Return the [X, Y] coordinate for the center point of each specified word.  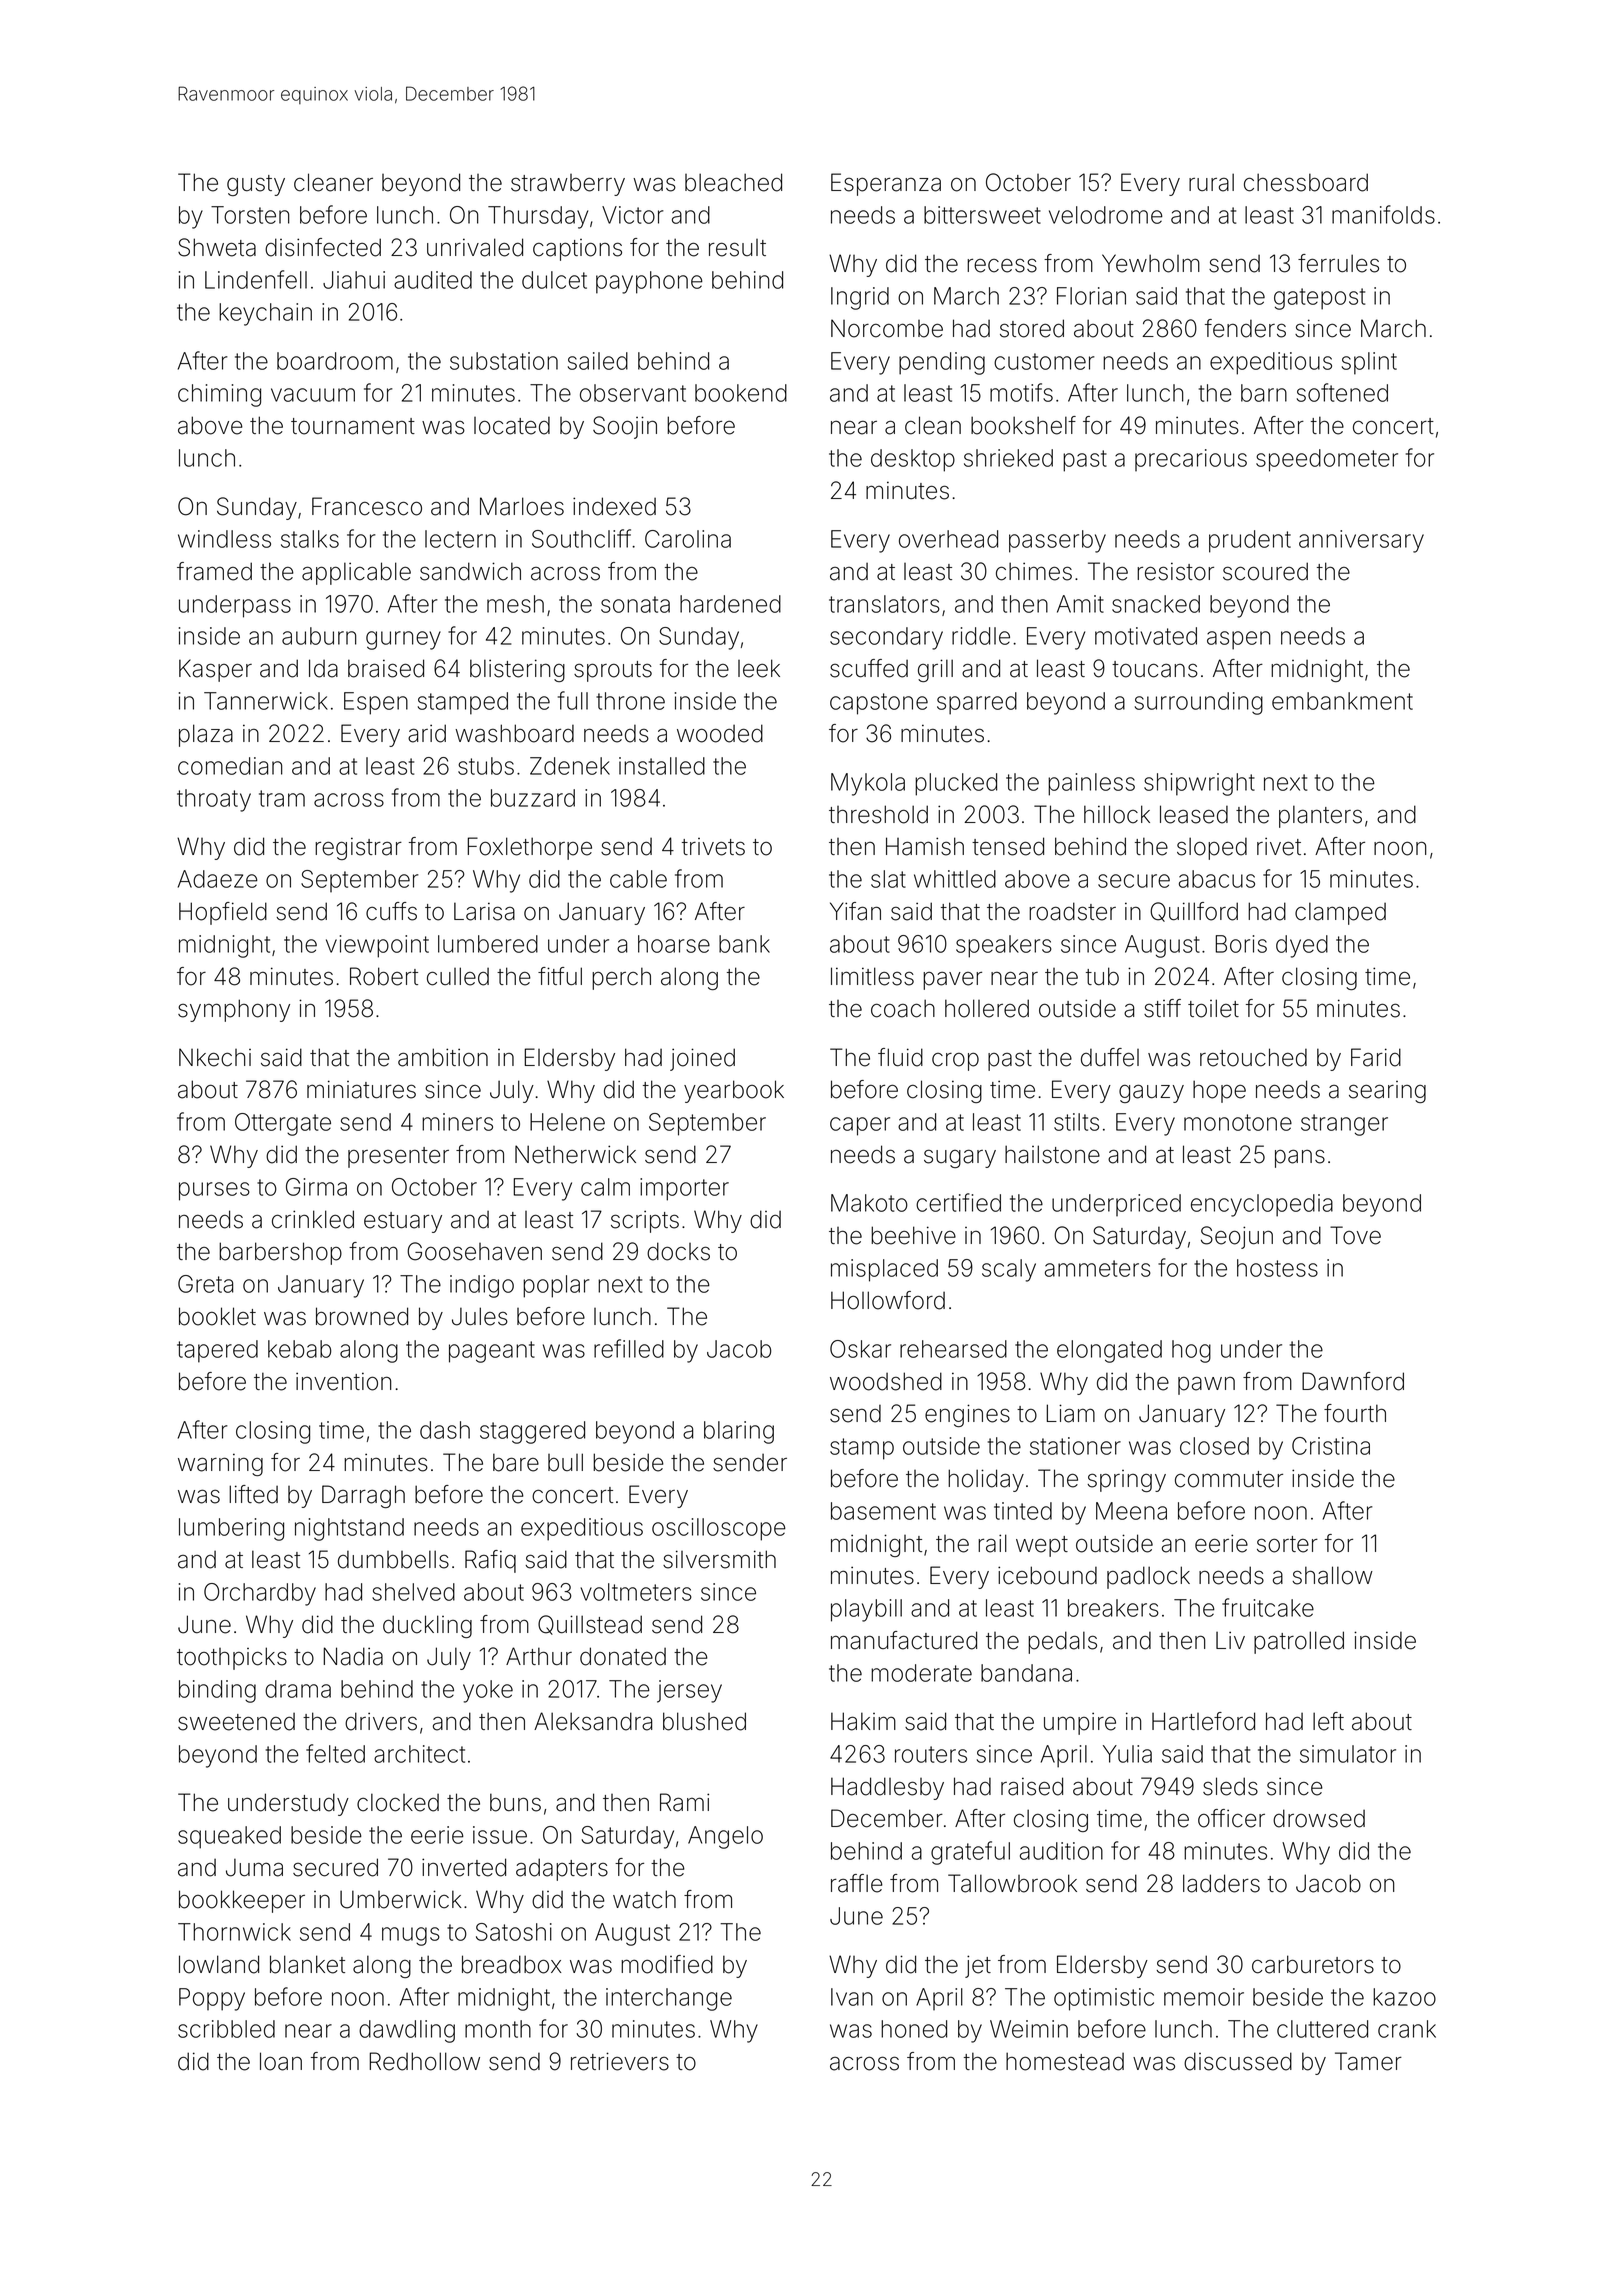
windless [224, 539]
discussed [1238, 2061]
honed [914, 2029]
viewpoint [377, 946]
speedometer [1327, 460]
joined [702, 1059]
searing [1387, 1092]
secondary [886, 638]
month [498, 2029]
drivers [381, 1721]
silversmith [719, 1559]
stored [1032, 328]
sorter [1287, 1544]
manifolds [1383, 214]
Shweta [217, 247]
